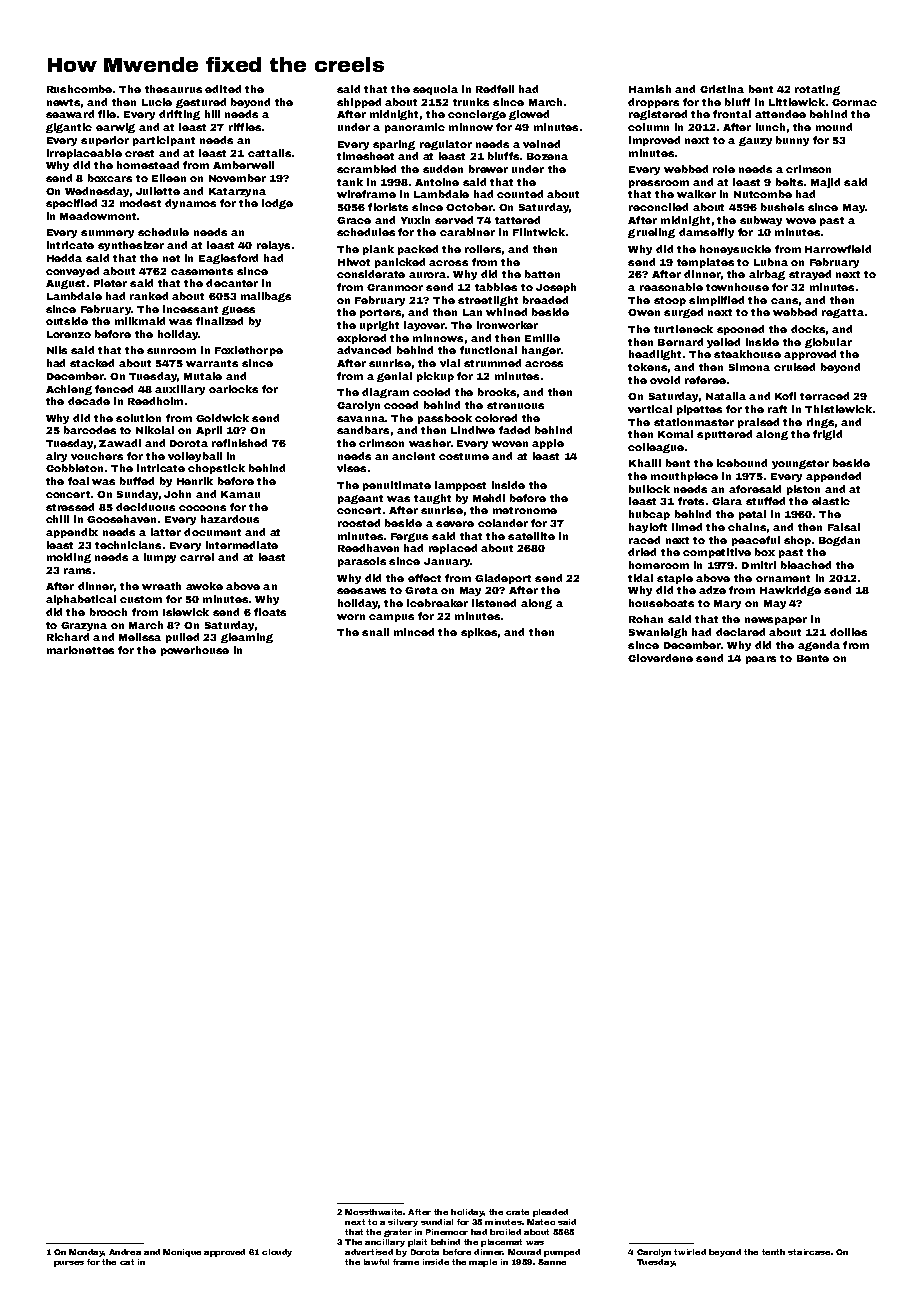  What do you see at coordinates (79, 89) in the screenshot?
I see `Rushcombe` at bounding box center [79, 89].
